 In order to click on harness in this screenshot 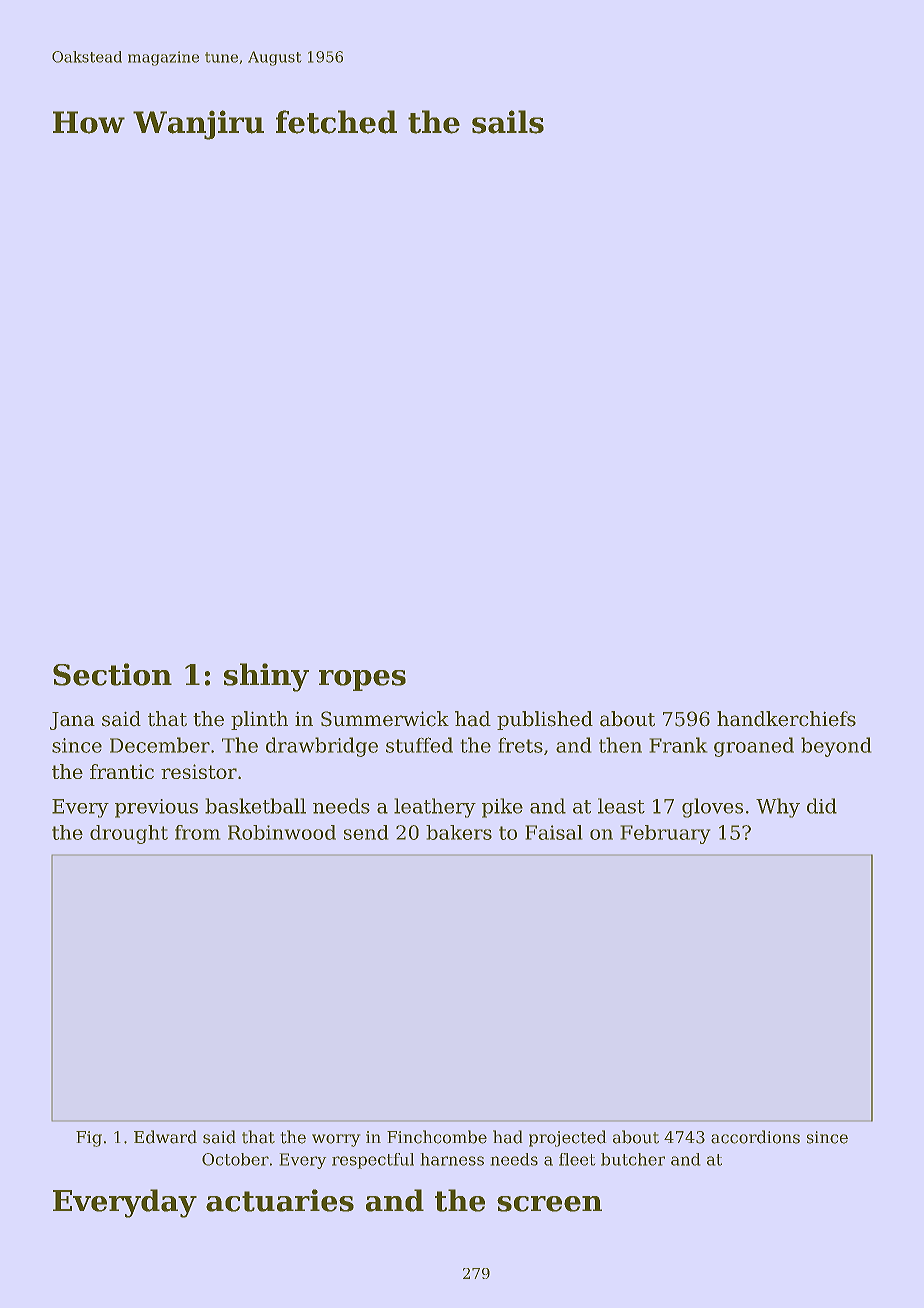, I will do `click(452, 1159)`.
